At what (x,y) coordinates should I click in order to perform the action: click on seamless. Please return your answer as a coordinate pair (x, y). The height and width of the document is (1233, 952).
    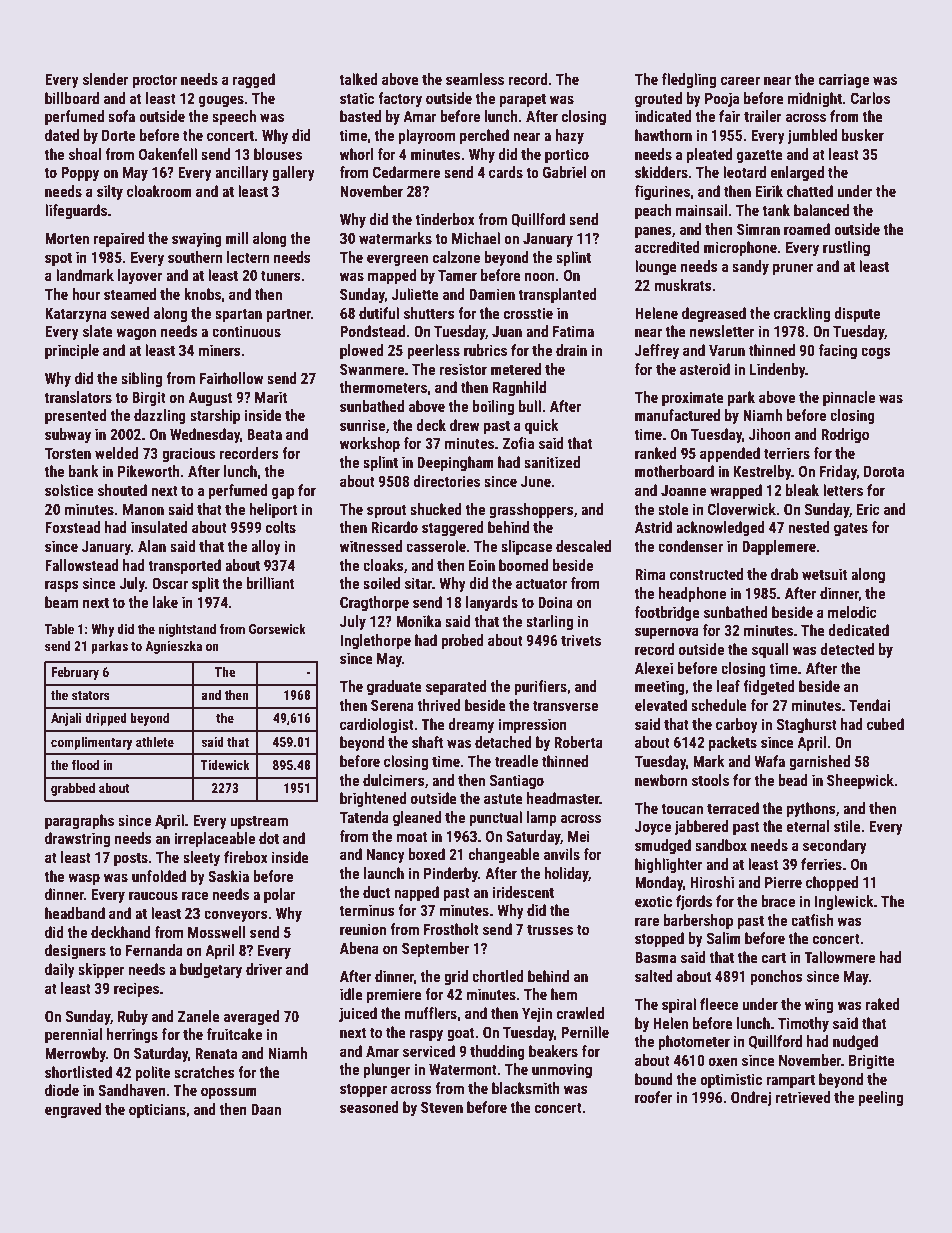
    Looking at the image, I should click on (475, 79).
